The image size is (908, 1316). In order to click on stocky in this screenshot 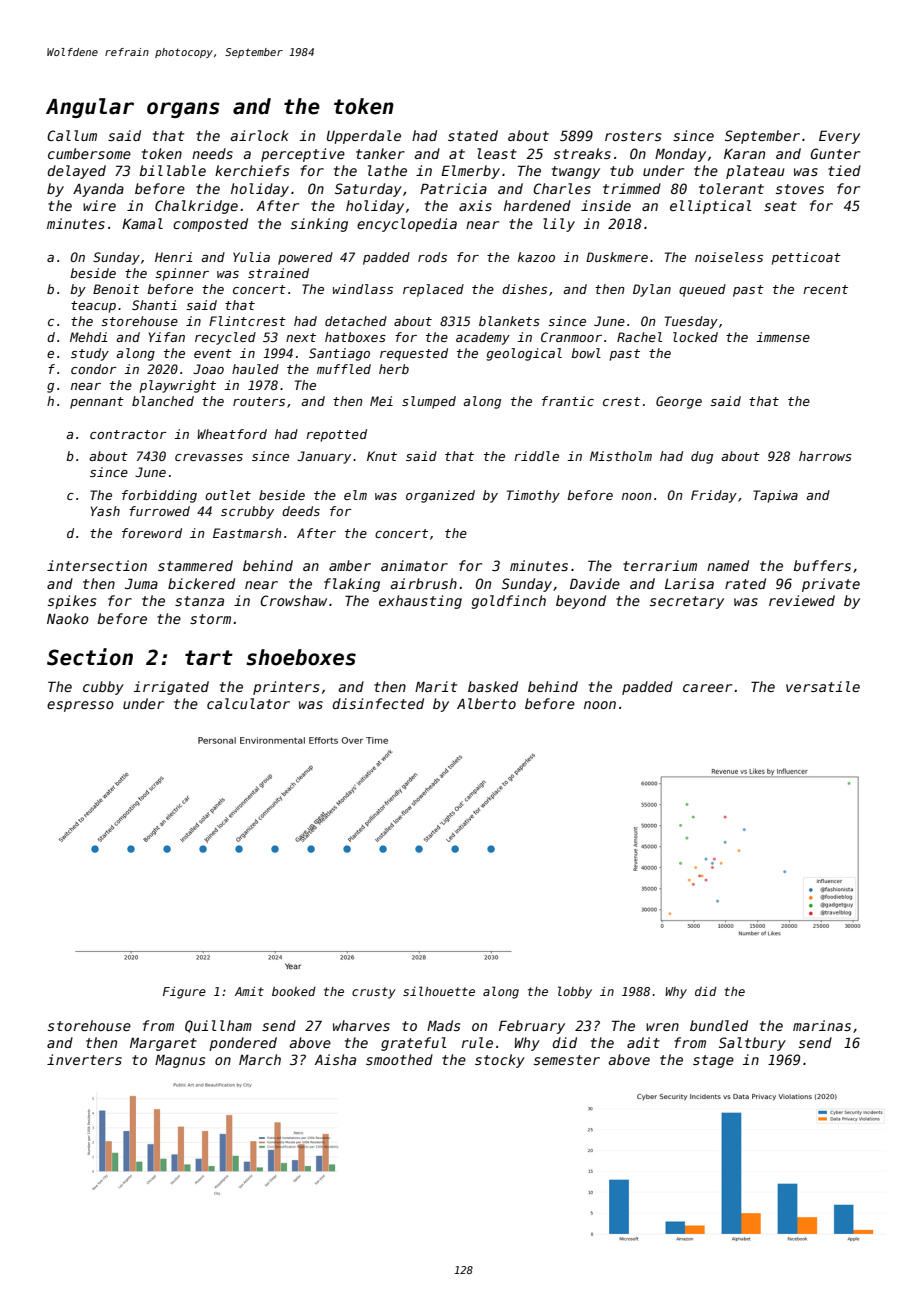, I will do `click(500, 1061)`.
